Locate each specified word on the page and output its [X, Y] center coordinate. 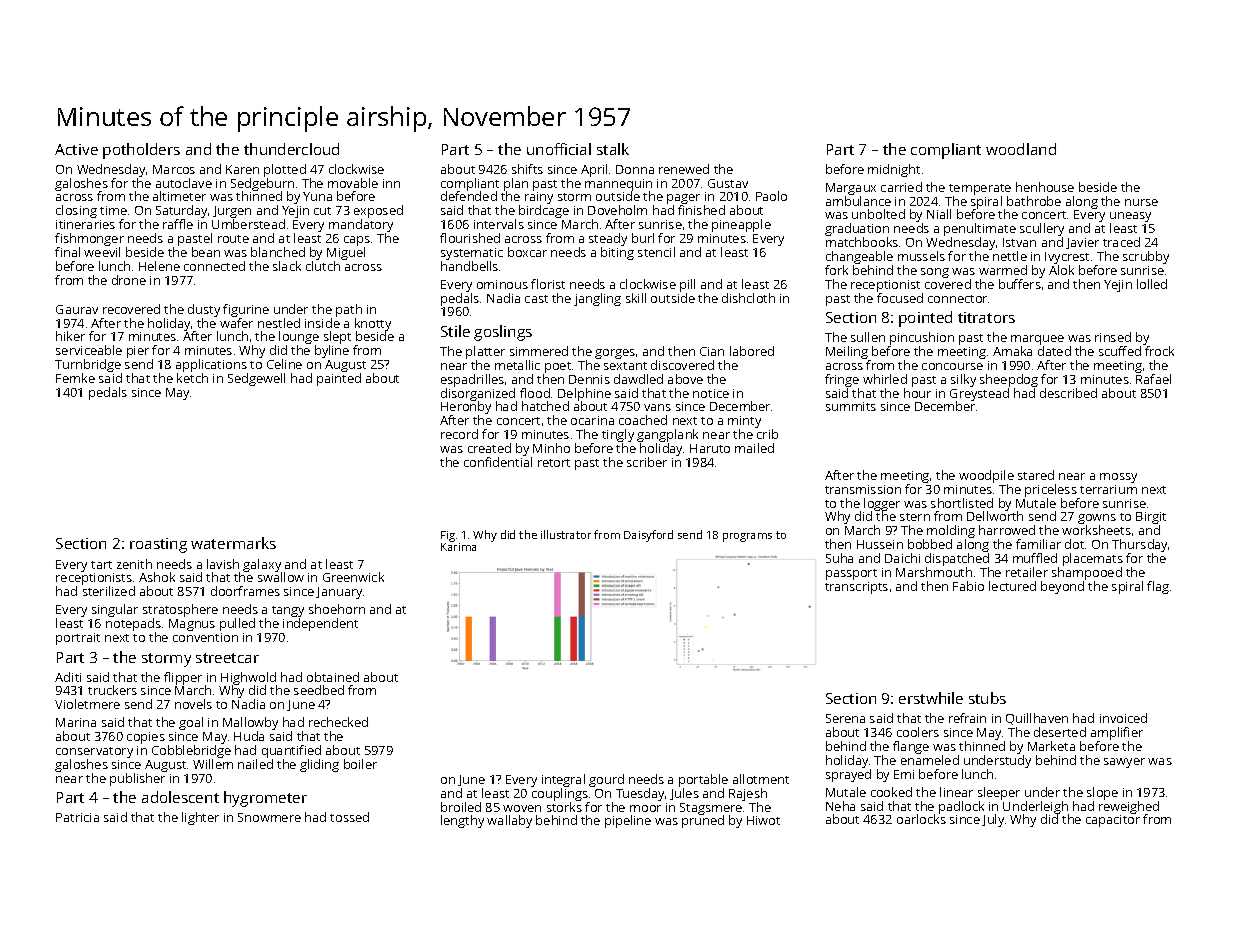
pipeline [628, 821]
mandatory [361, 225]
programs [747, 537]
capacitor [1113, 821]
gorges [615, 354]
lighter [200, 818]
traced [1121, 242]
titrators [986, 317]
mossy [1118, 478]
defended [469, 196]
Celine [284, 364]
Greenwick [353, 577]
